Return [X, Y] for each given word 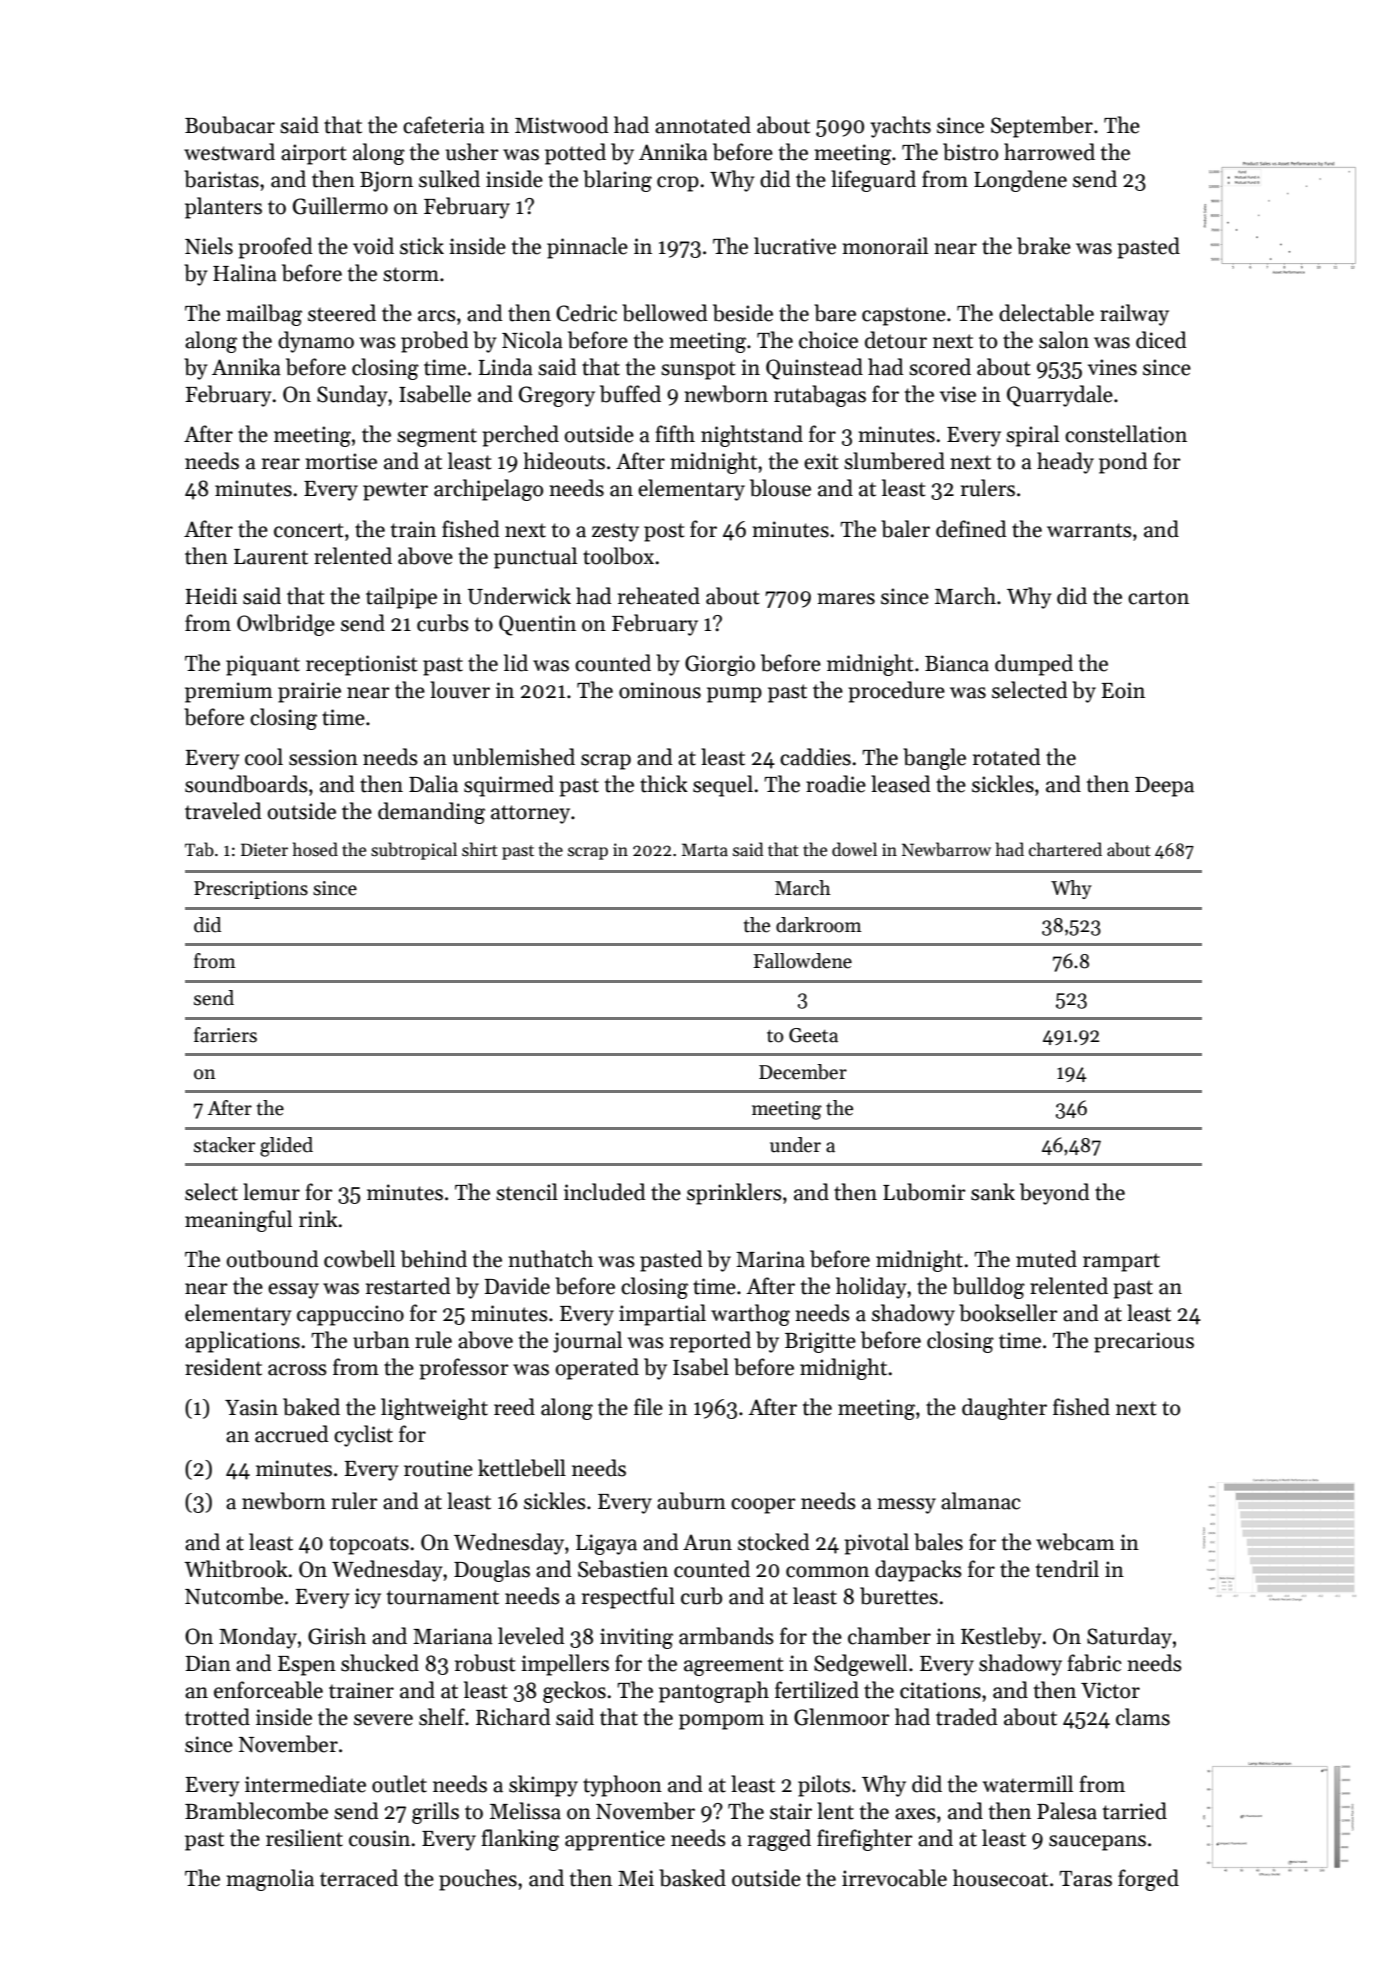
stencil [527, 1192]
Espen [307, 1666]
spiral [1032, 436]
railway [1134, 315]
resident [223, 1367]
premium [229, 692]
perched [520, 436]
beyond [1055, 1194]
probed [435, 342]
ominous [660, 690]
